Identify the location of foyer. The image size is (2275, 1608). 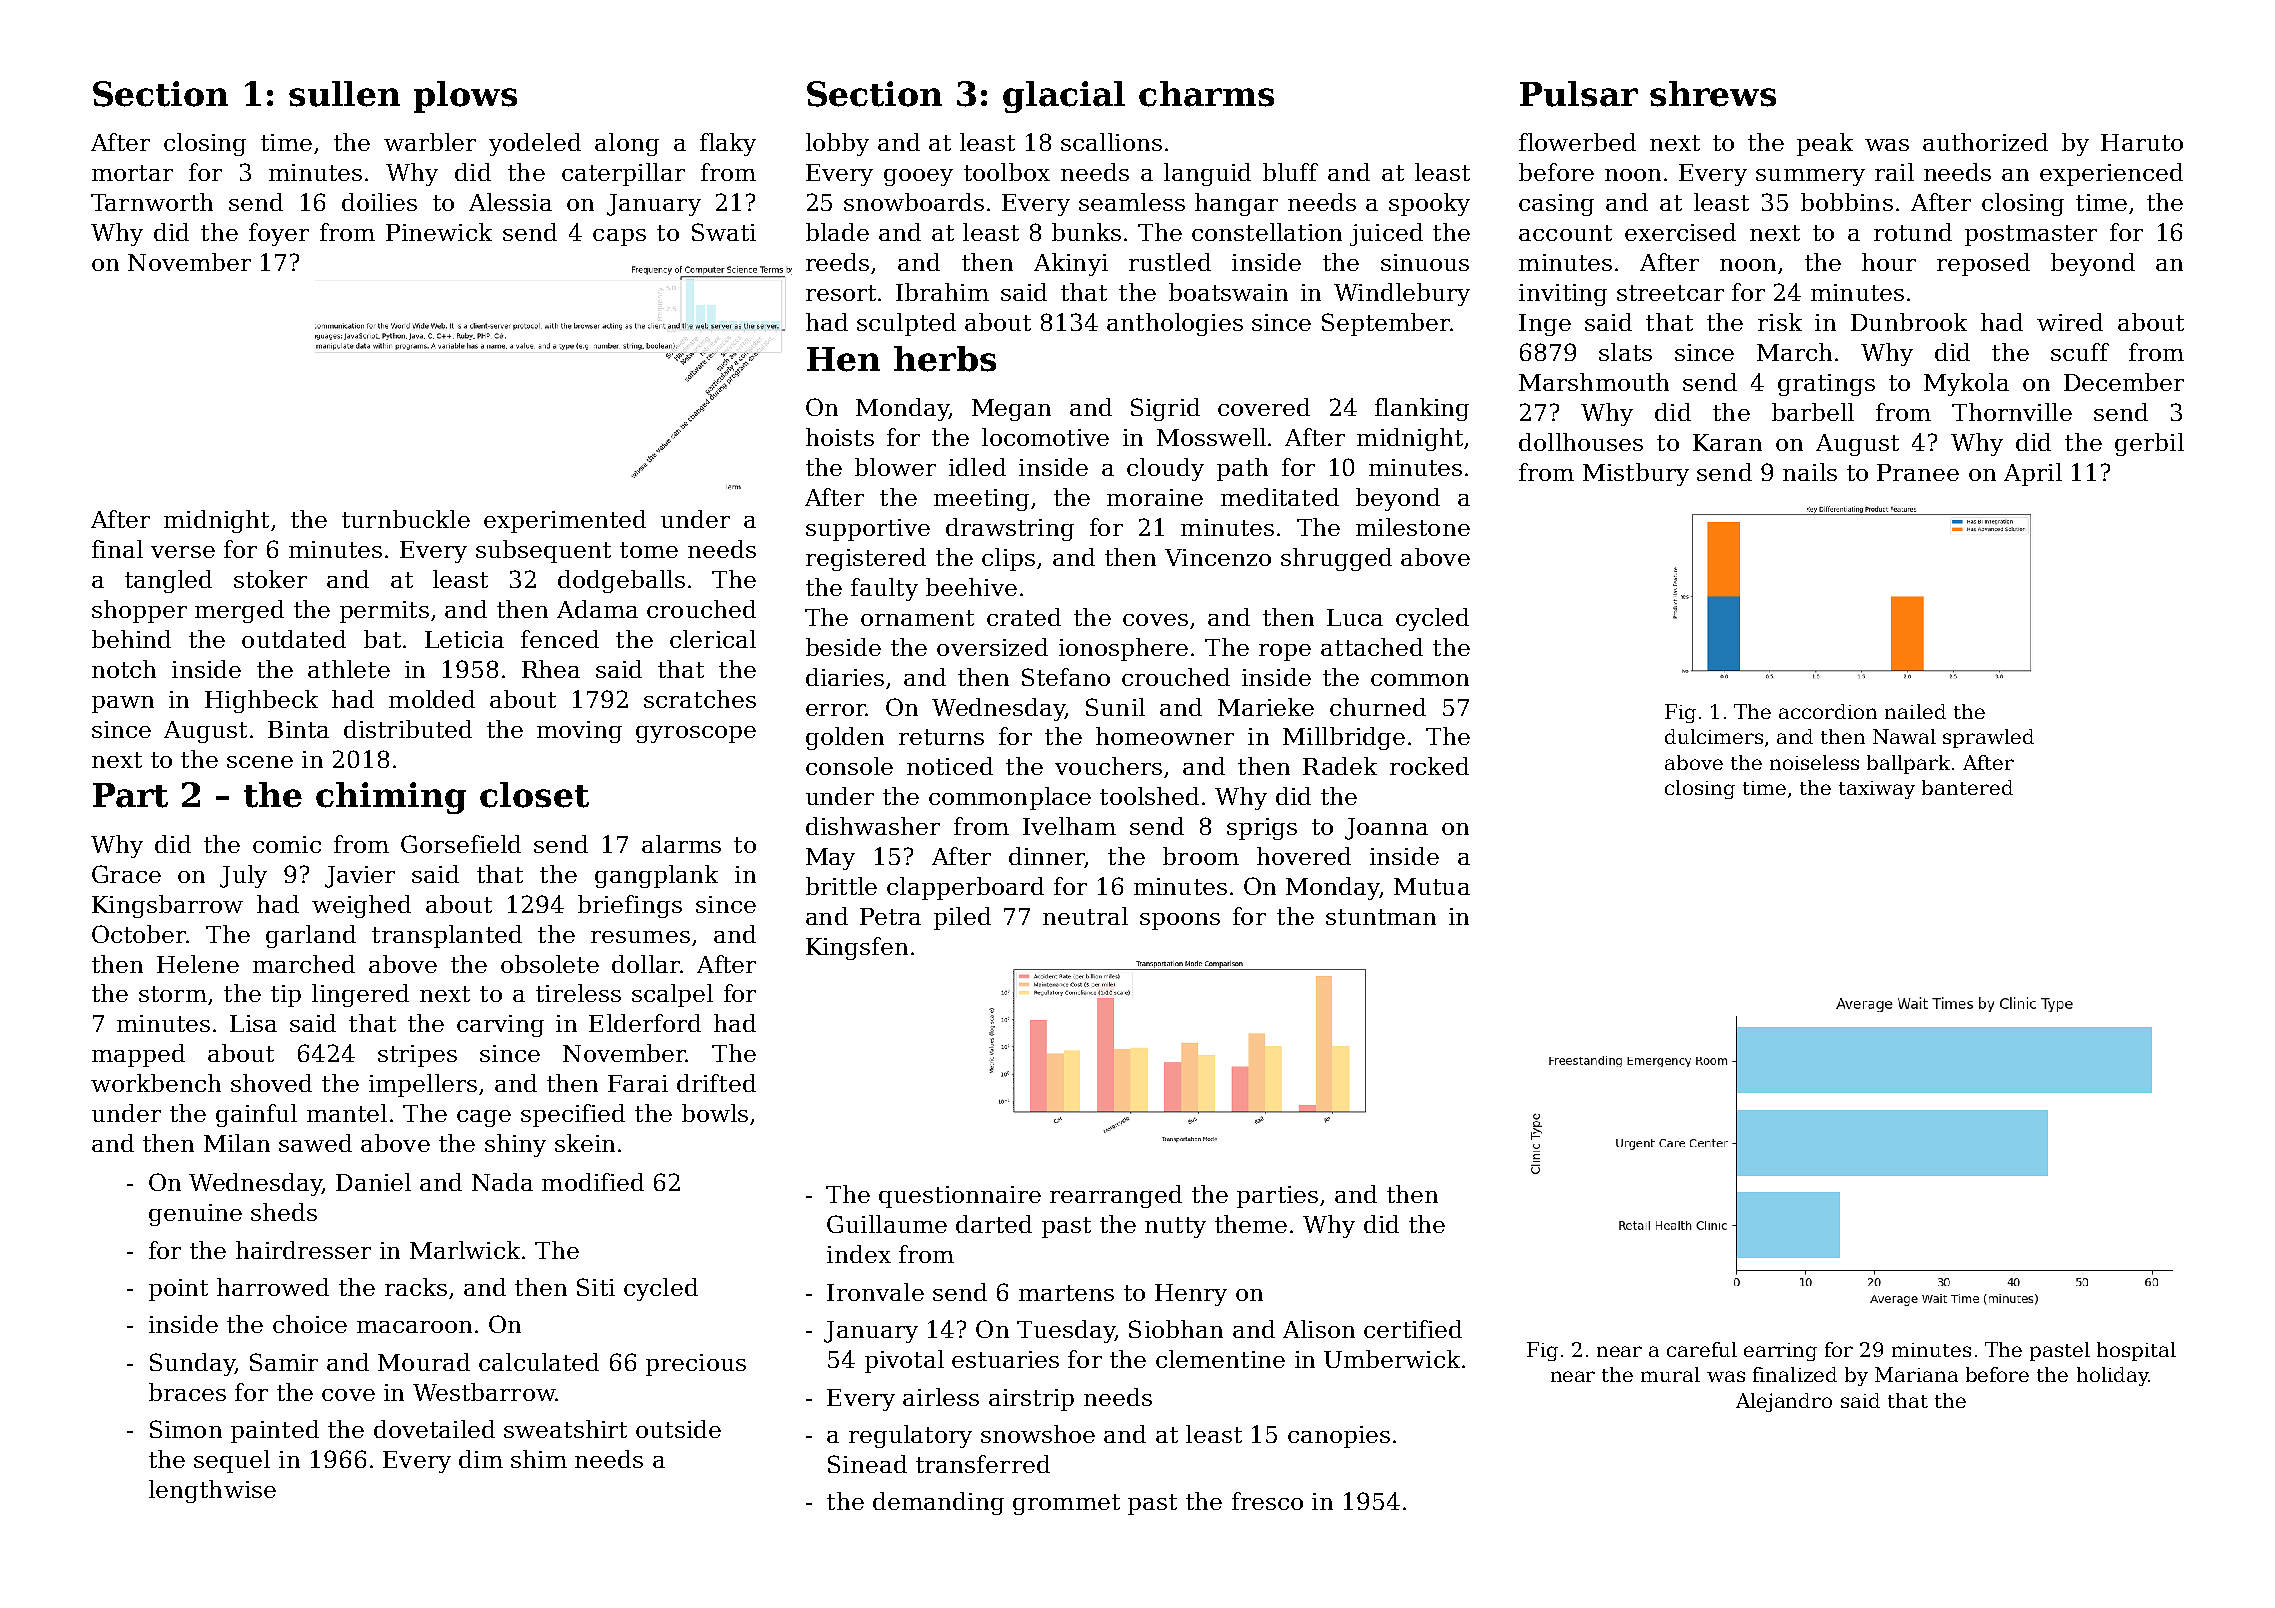
(279, 234).
